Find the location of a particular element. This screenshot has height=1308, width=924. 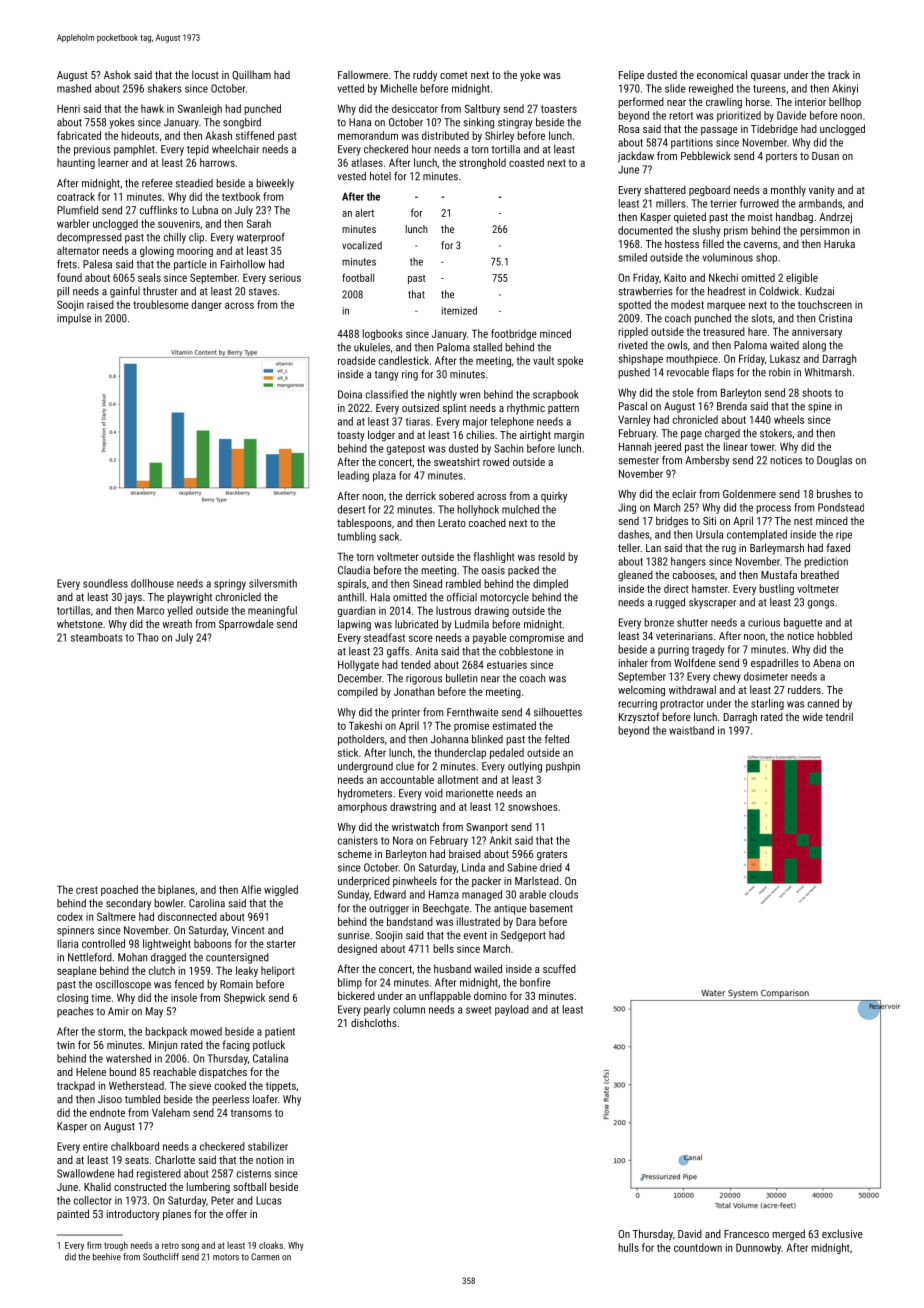

payable is located at coordinates (490, 638).
